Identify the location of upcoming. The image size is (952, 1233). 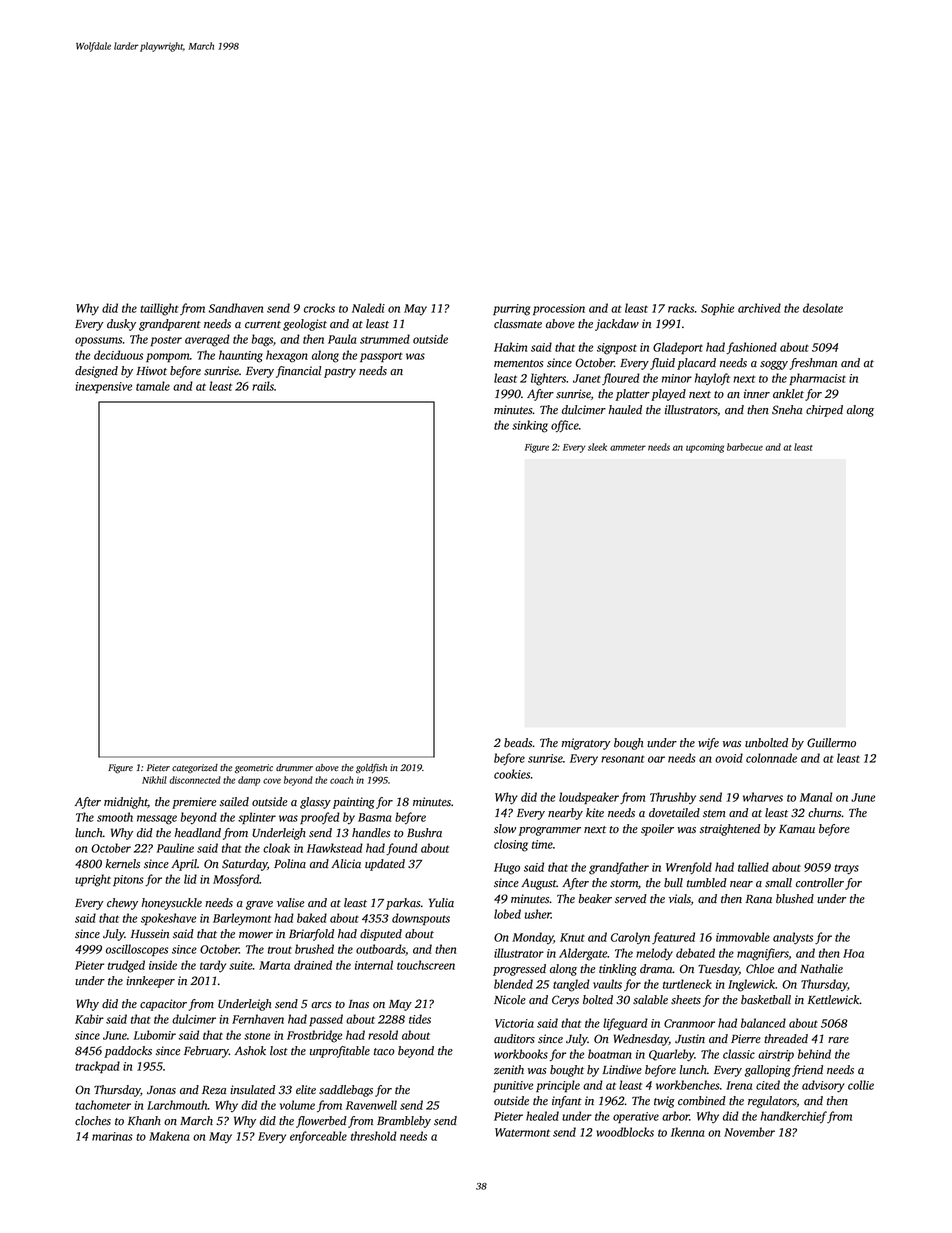
(705, 448).
